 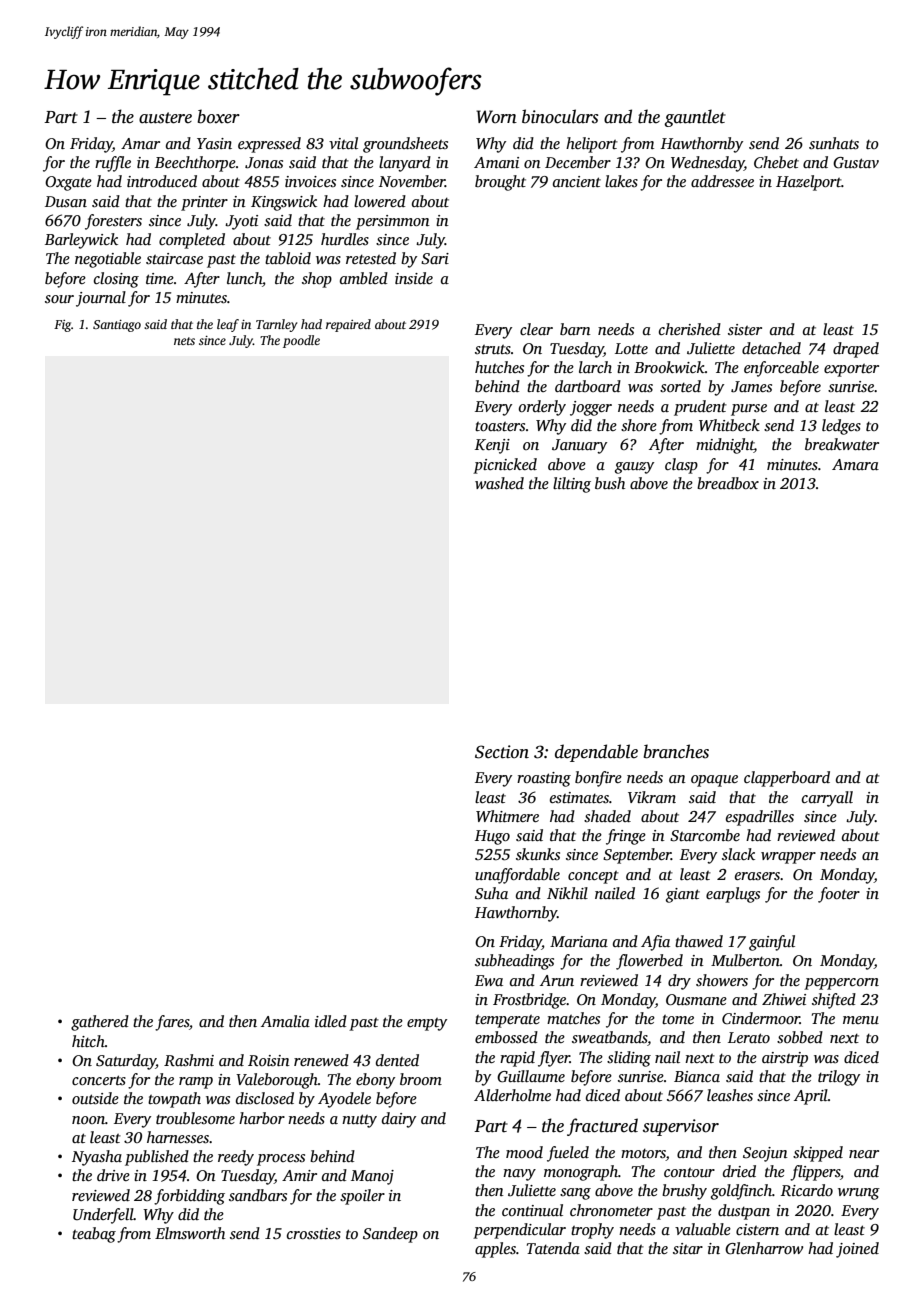 What do you see at coordinates (857, 1250) in the page?
I see `joined` at bounding box center [857, 1250].
